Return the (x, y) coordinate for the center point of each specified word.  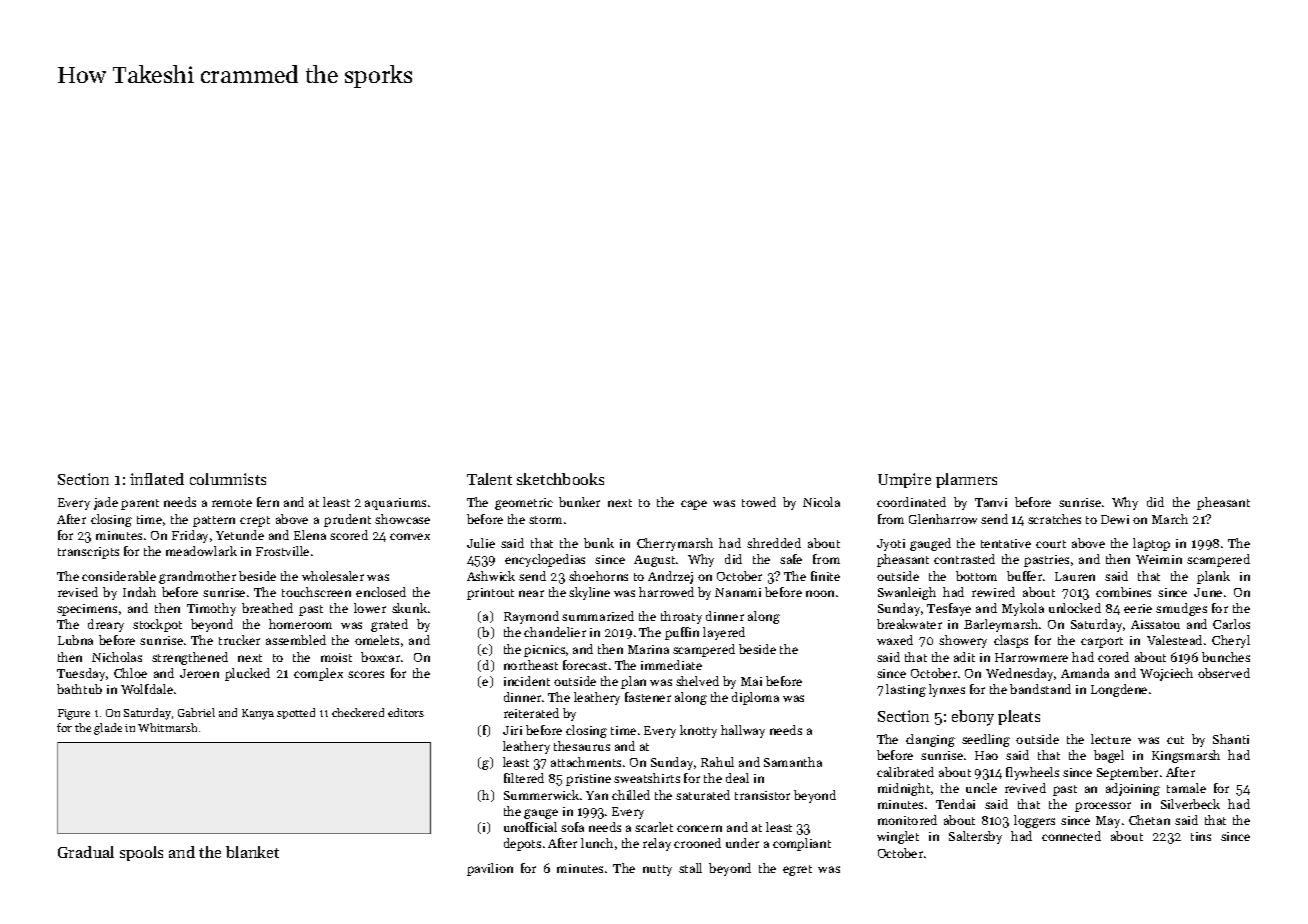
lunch (597, 843)
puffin (682, 633)
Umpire (904, 480)
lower (370, 608)
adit (964, 657)
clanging (930, 740)
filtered (524, 778)
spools (141, 853)
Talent (489, 479)
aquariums (395, 504)
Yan (597, 795)
